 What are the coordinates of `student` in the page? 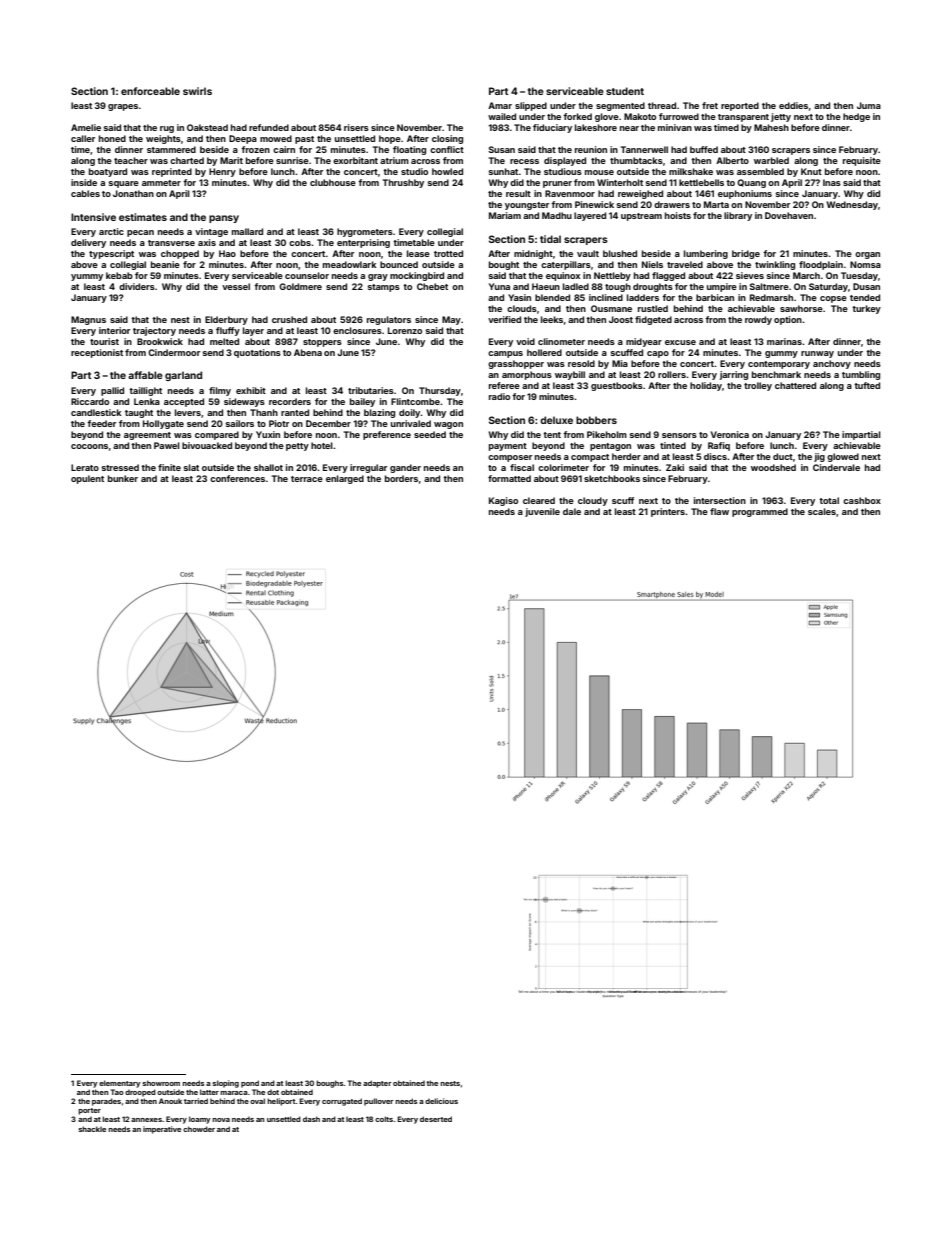 It's located at (625, 91).
